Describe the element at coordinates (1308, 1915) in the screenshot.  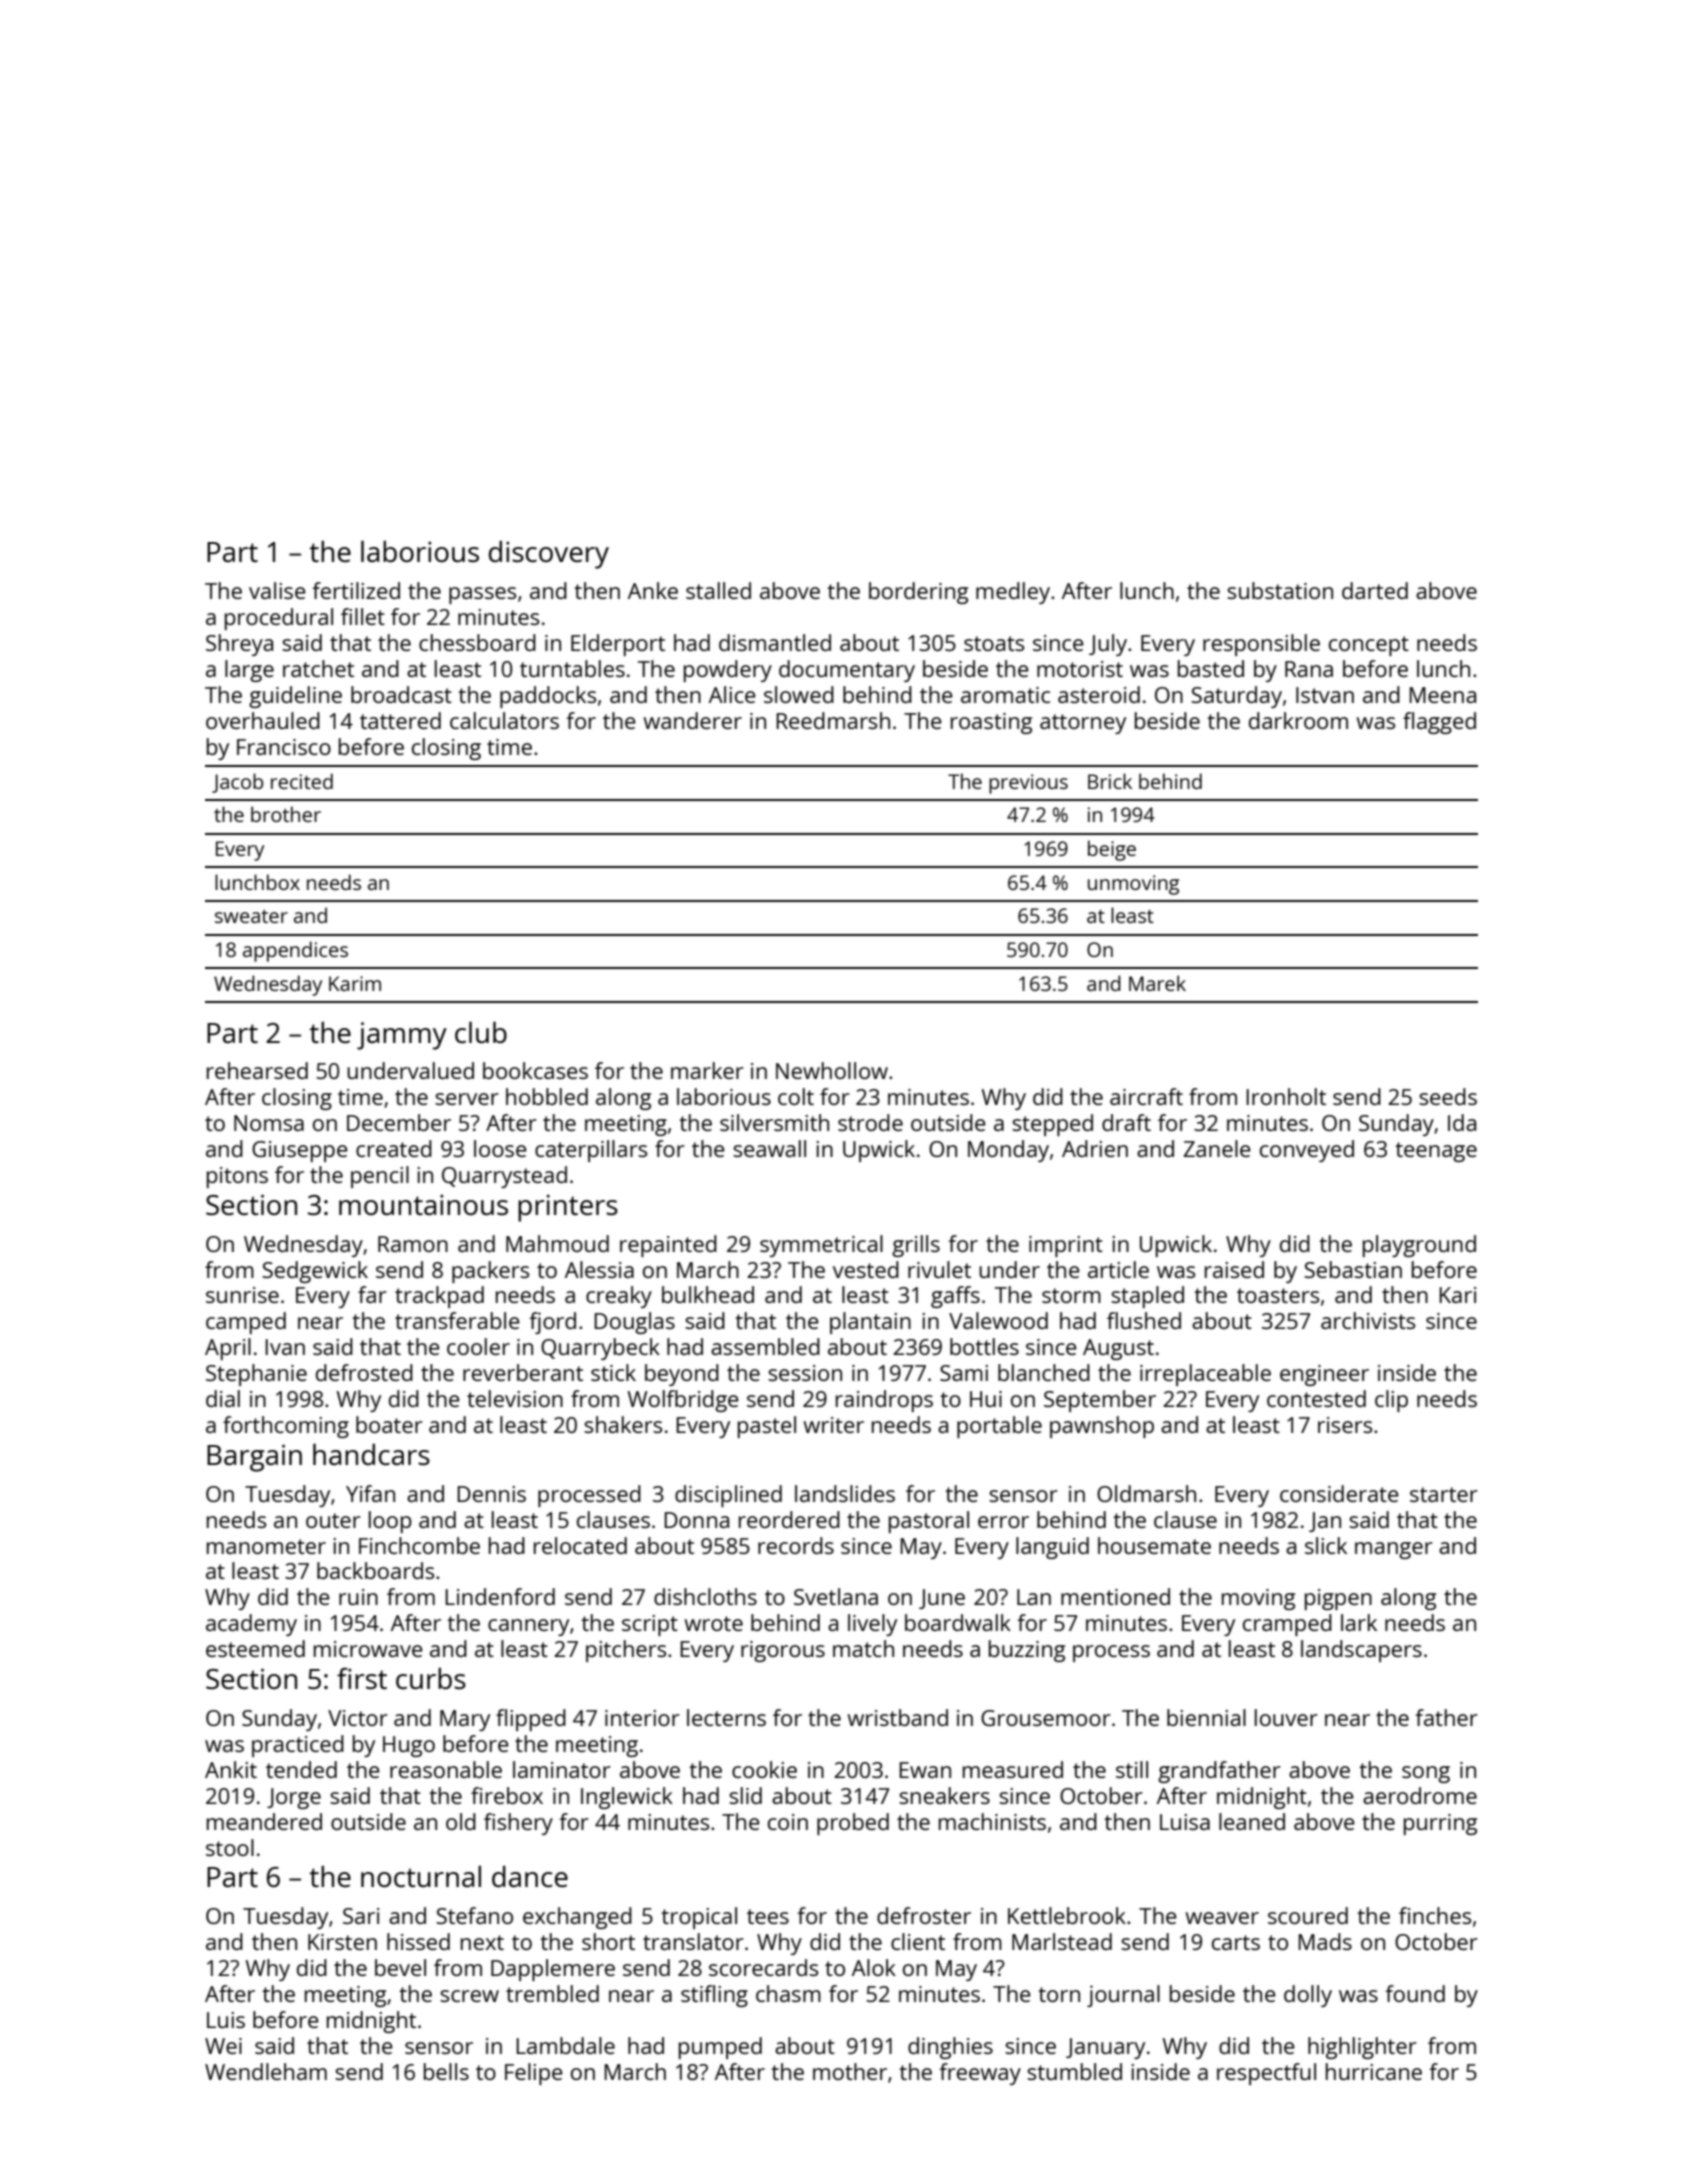
I see `scoured` at that location.
